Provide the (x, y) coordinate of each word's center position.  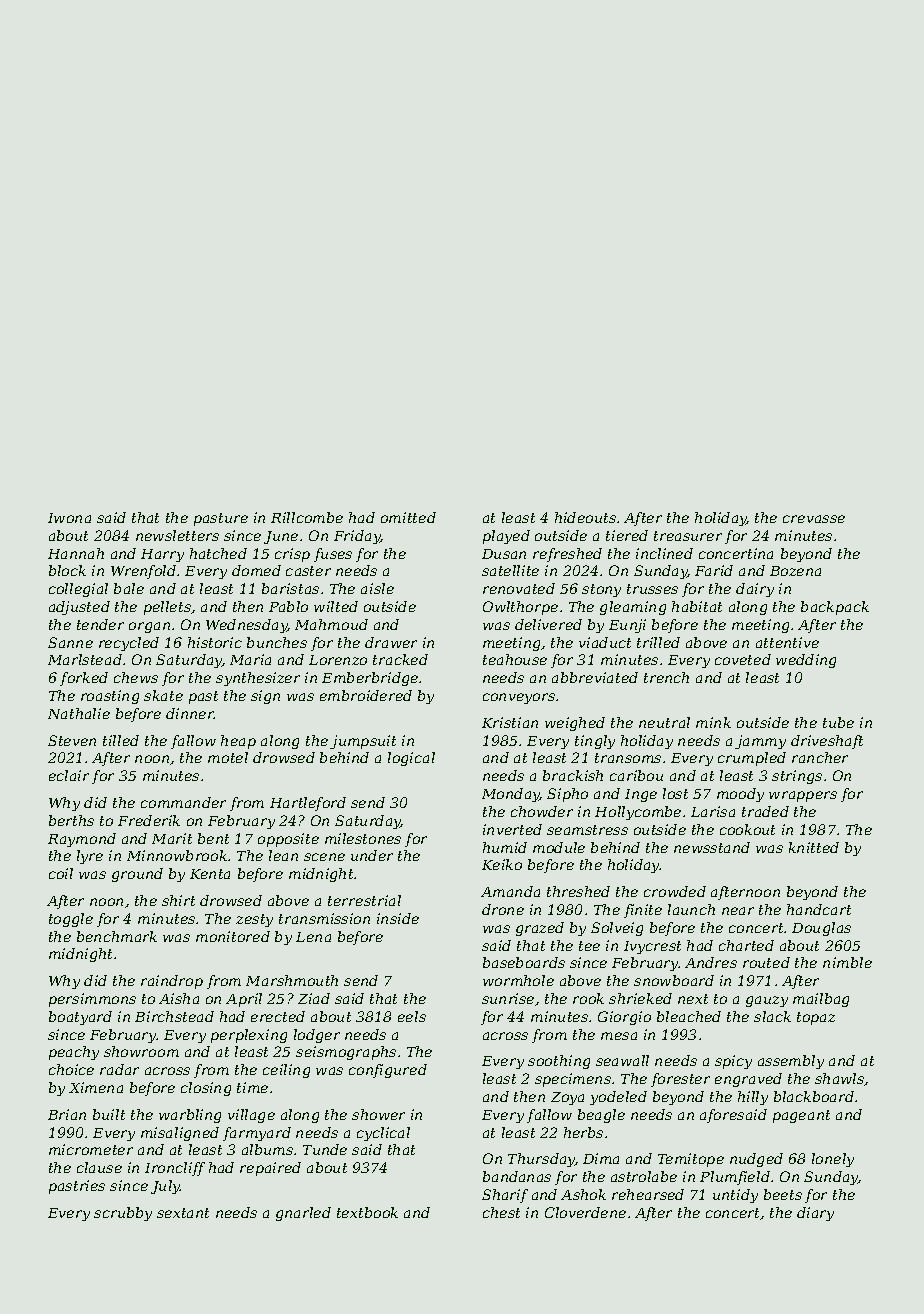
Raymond (82, 840)
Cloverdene (585, 1212)
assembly (791, 1062)
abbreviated (595, 677)
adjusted (79, 608)
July (166, 1187)
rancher (820, 757)
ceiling (286, 1071)
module (559, 847)
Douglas (821, 929)
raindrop (172, 982)
